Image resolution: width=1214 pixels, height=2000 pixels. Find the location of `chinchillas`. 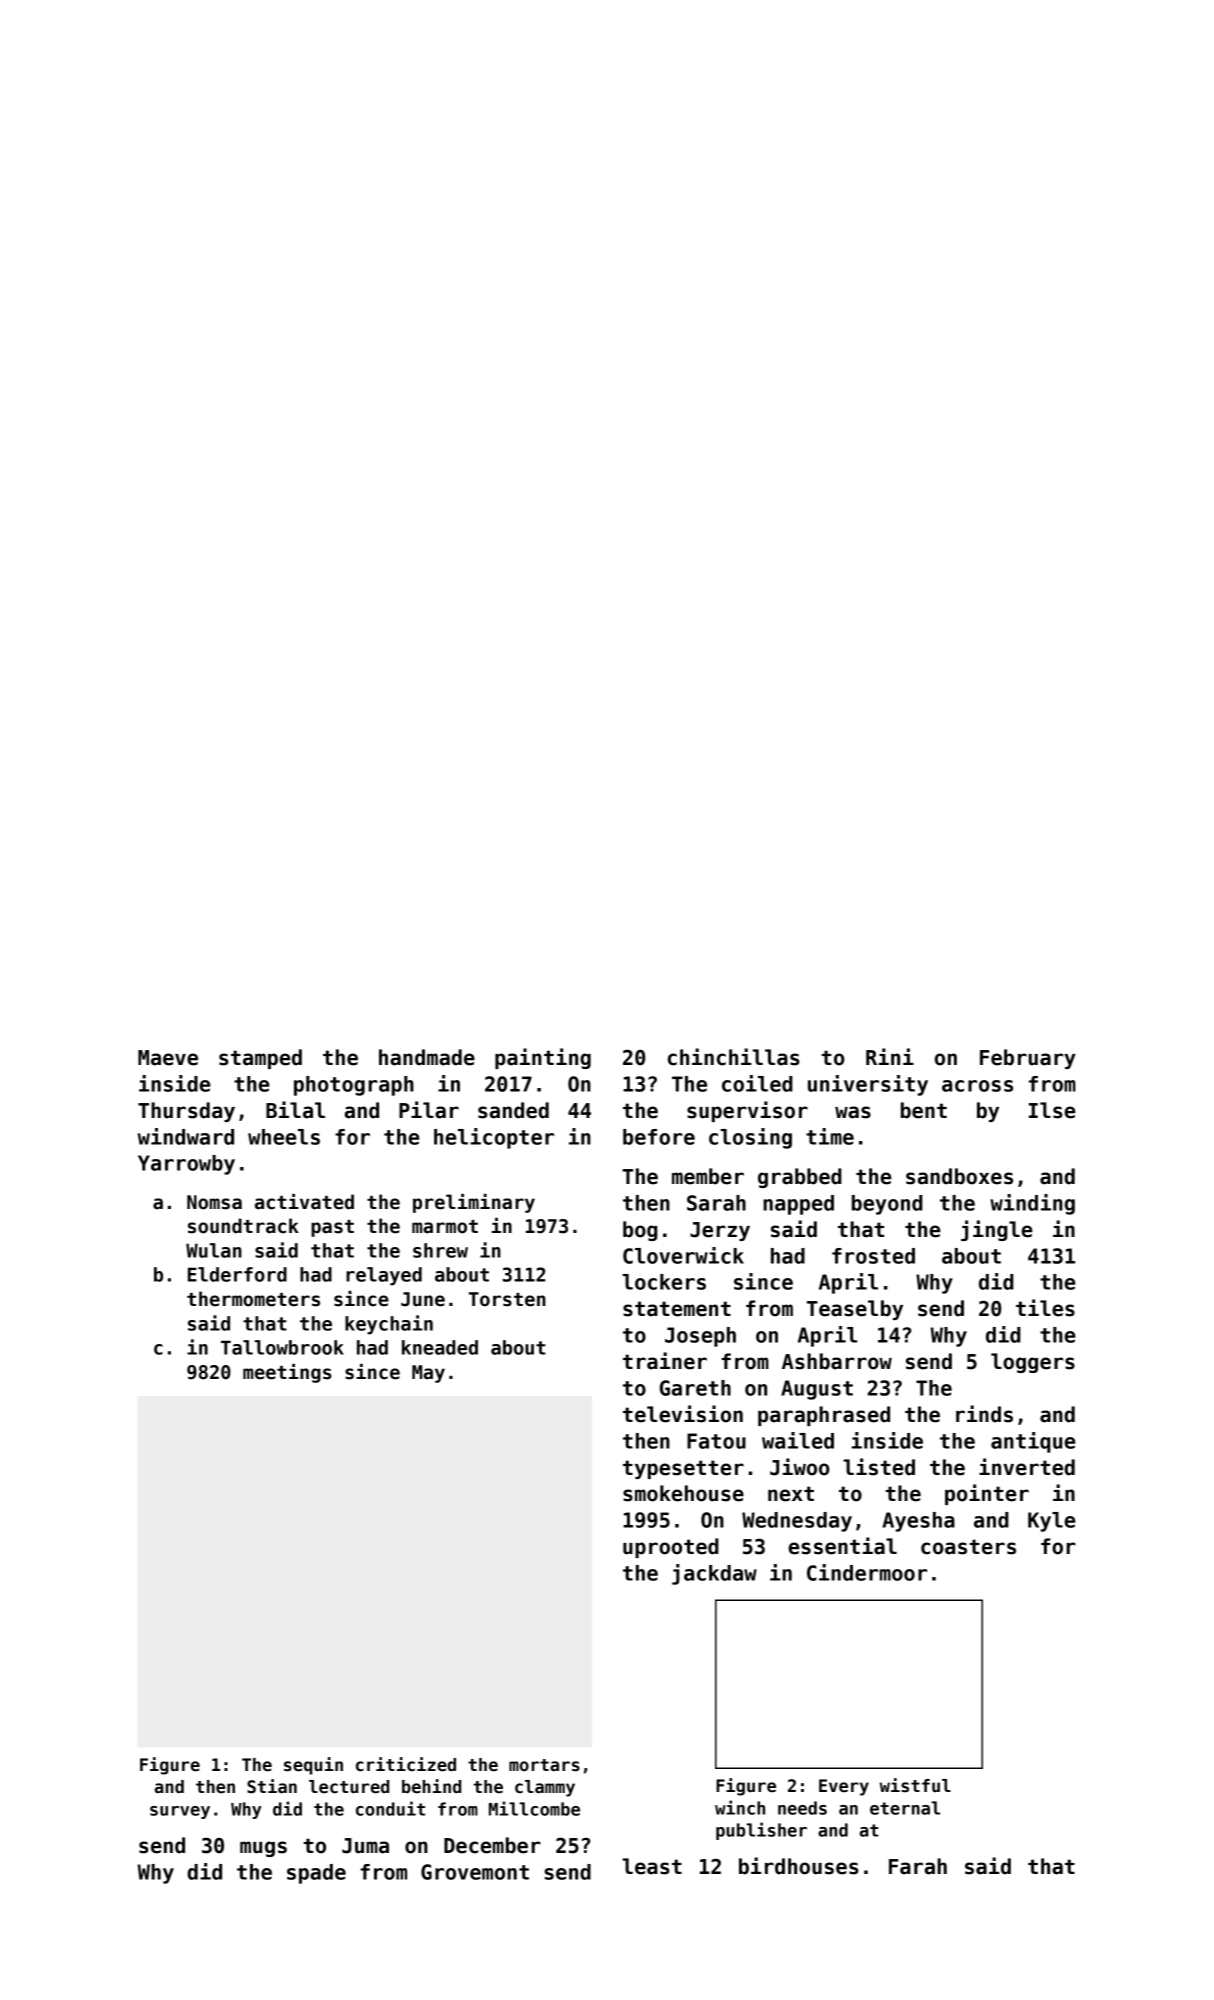

chinchillas is located at coordinates (734, 1057).
